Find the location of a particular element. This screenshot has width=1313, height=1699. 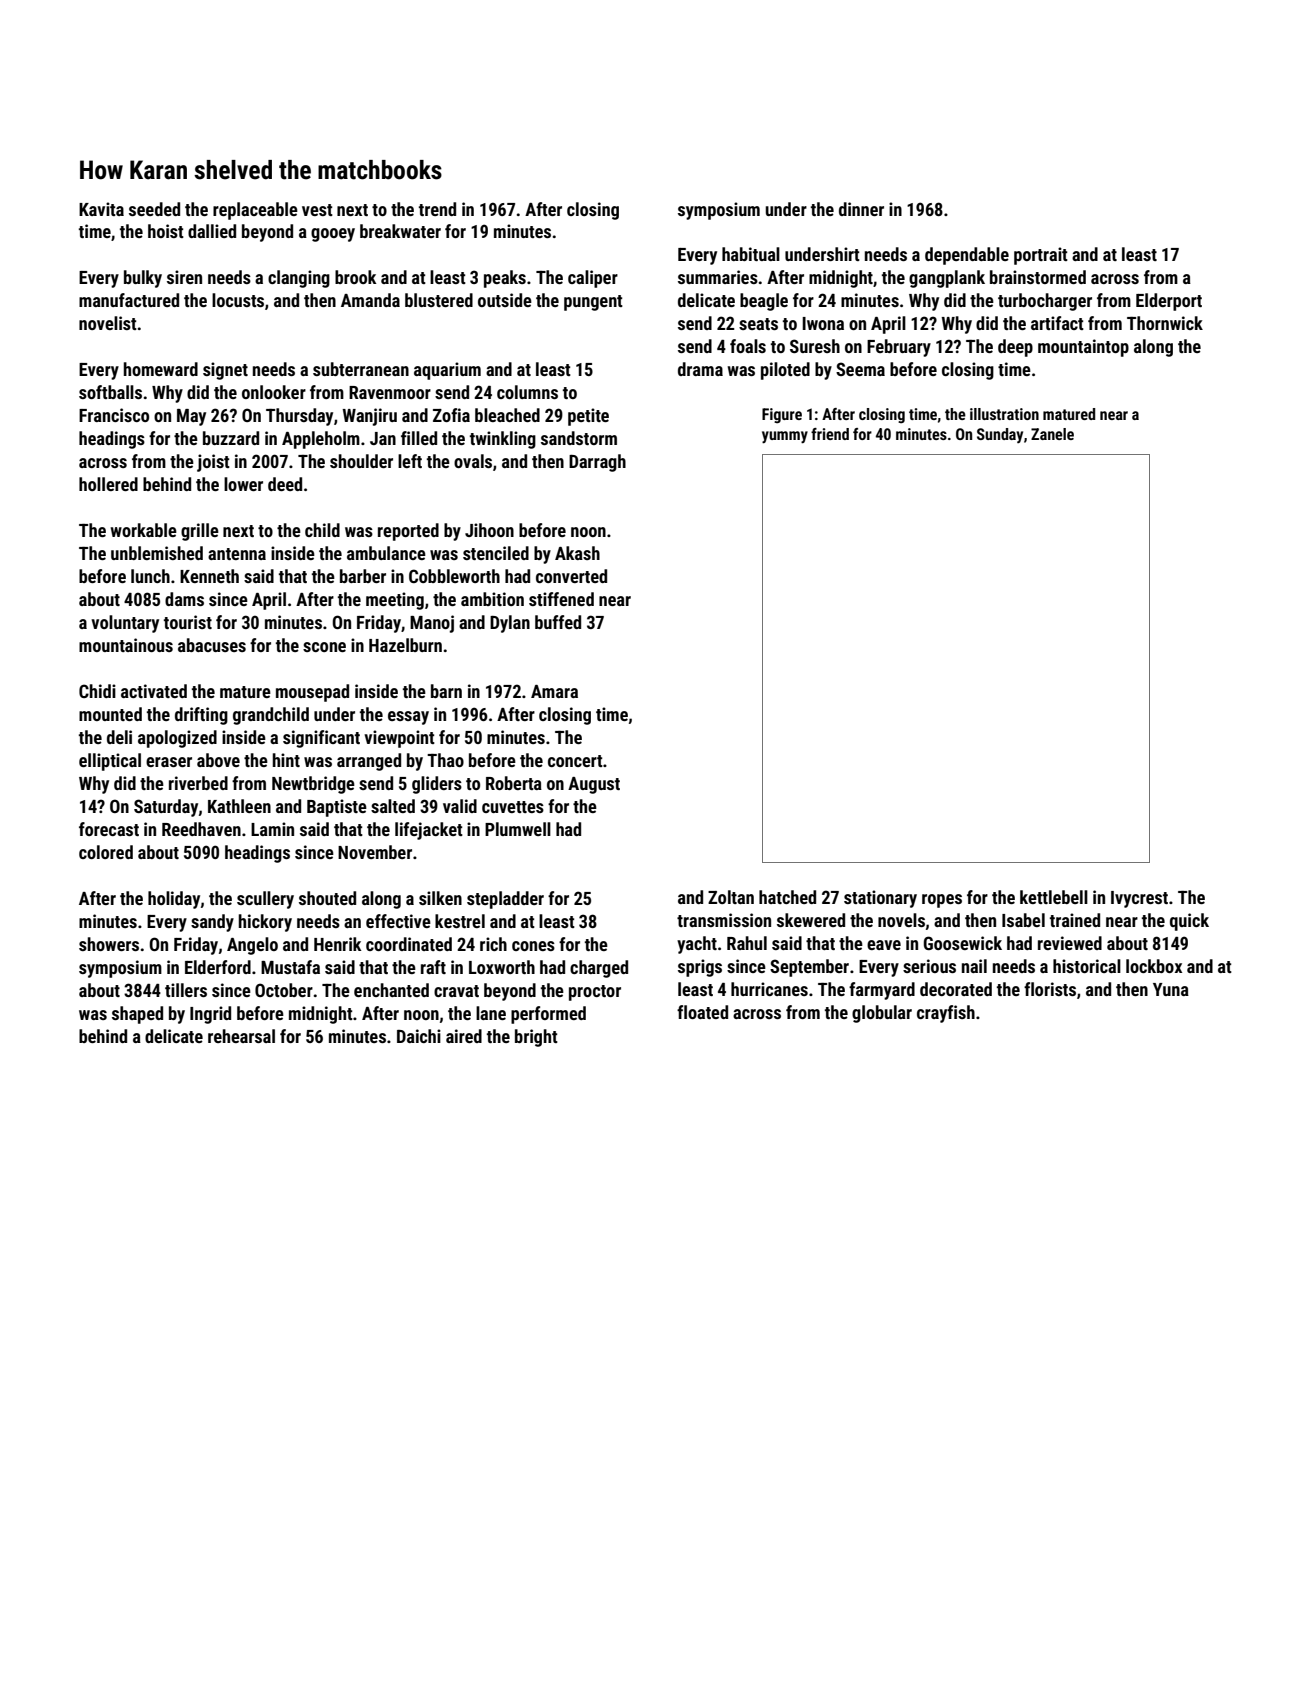

Yuna is located at coordinates (1171, 989).
